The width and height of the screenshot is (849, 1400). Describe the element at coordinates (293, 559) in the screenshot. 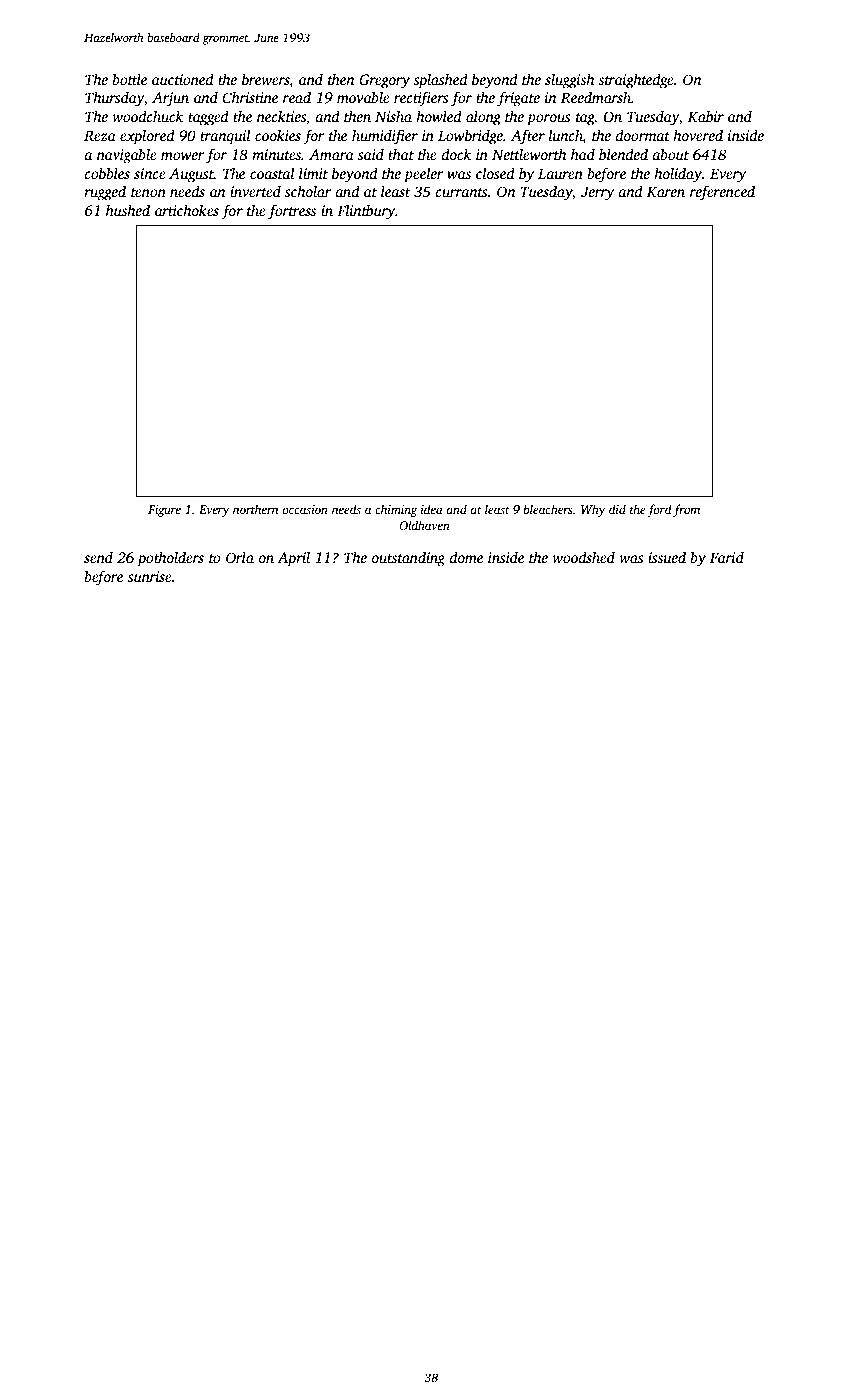

I see `April` at that location.
